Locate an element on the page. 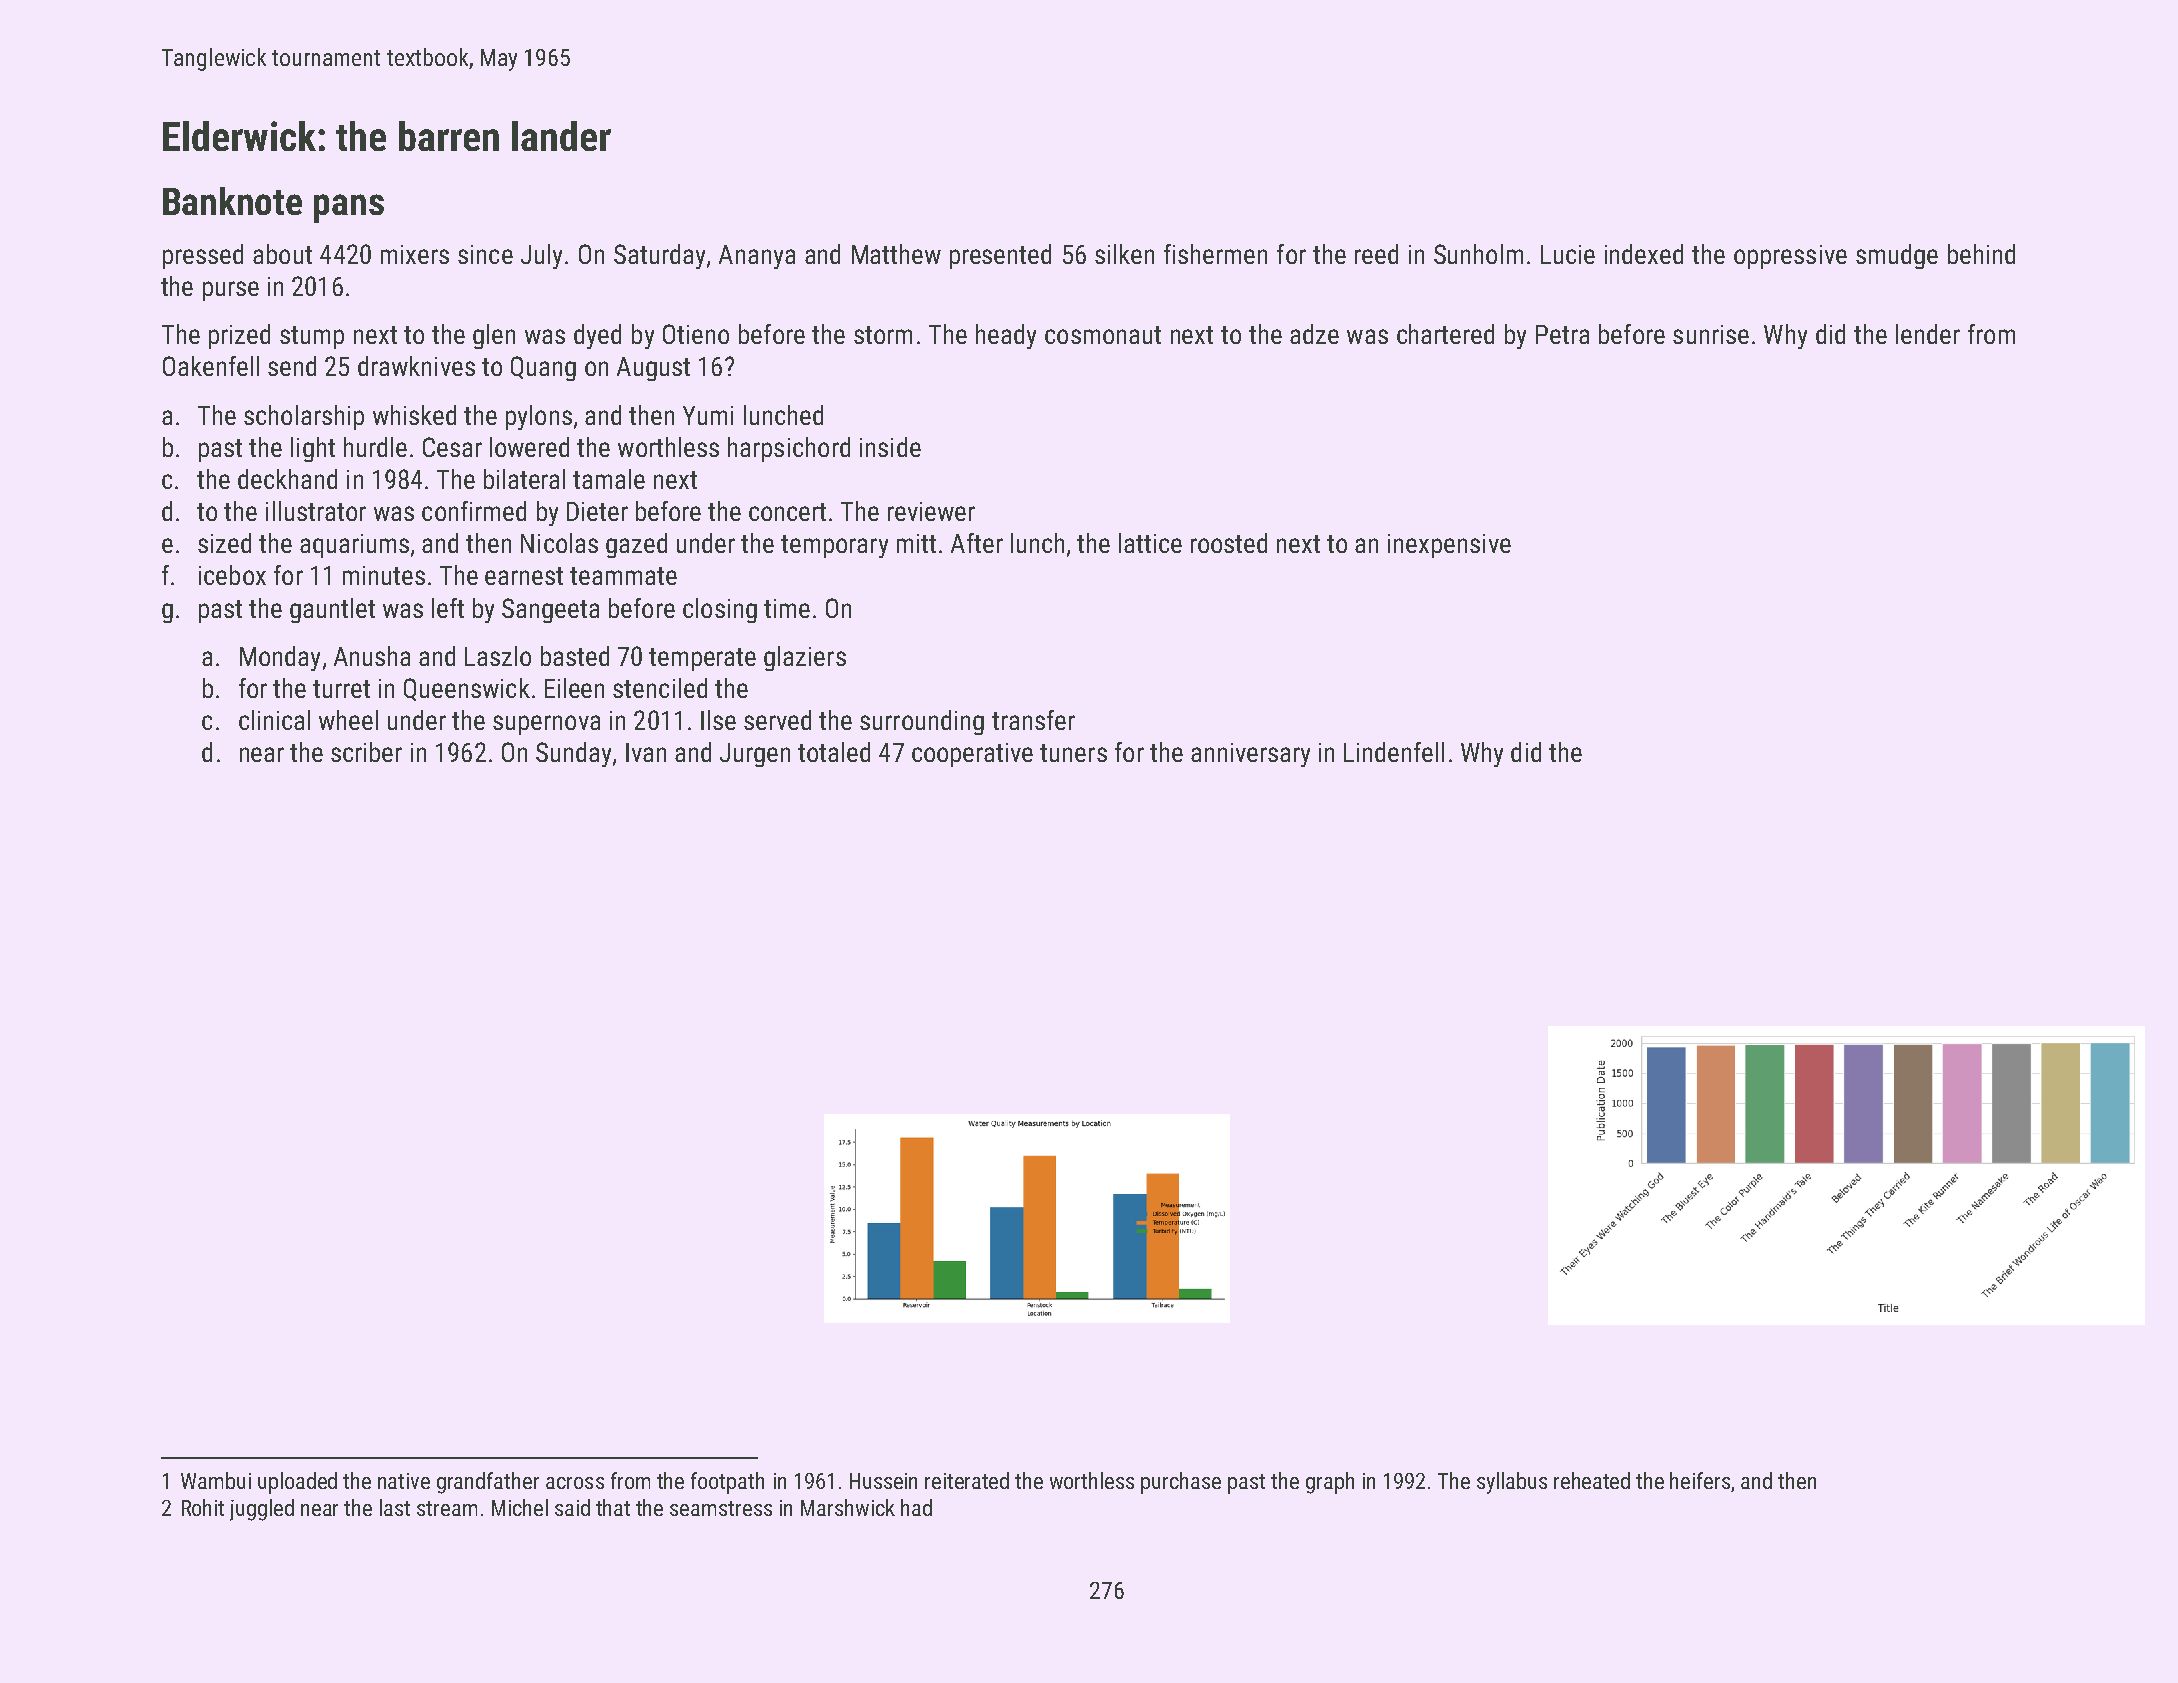 The image size is (2178, 1683). inexpensive is located at coordinates (1449, 546).
